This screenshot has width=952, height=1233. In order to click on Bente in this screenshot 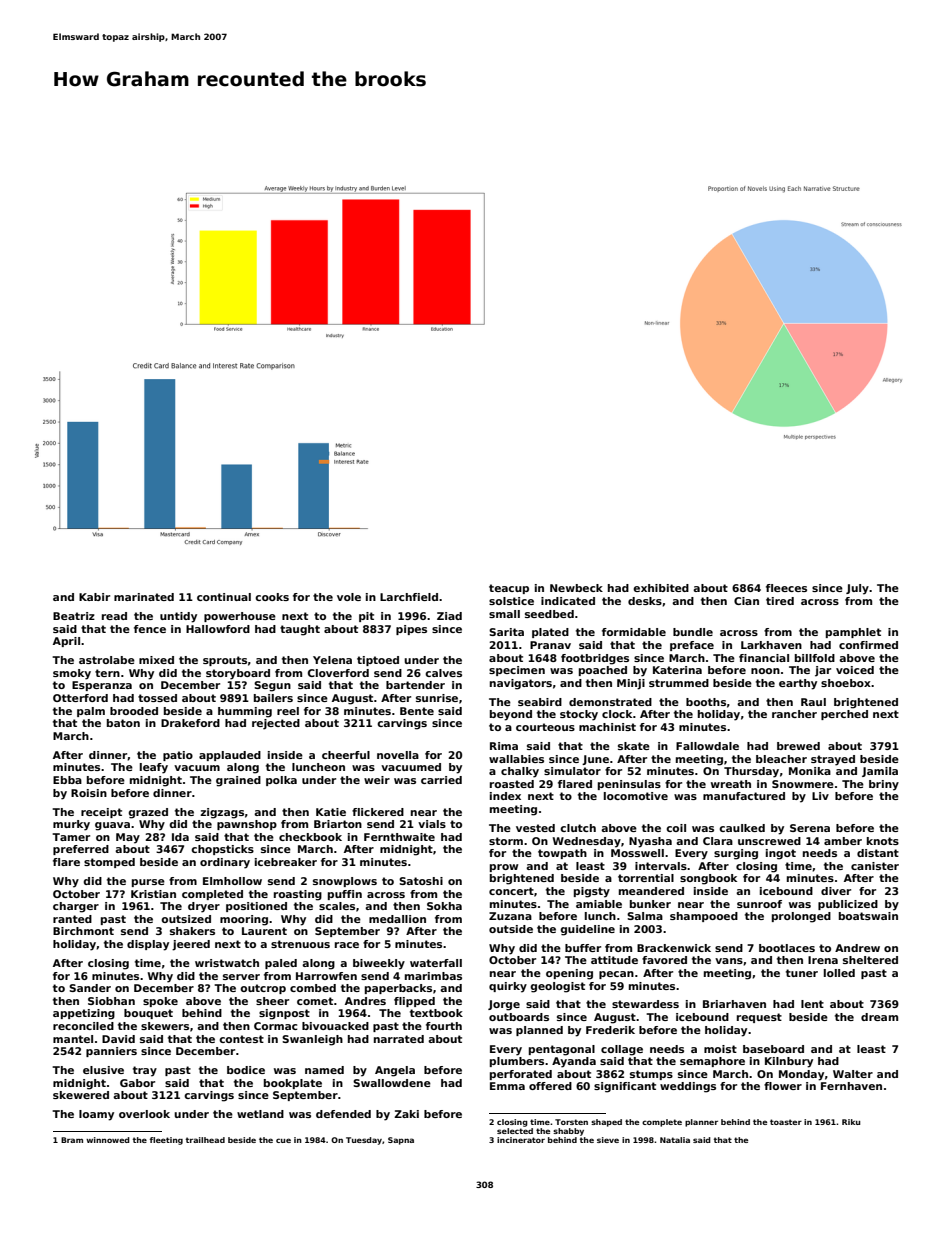, I will do `click(417, 711)`.
